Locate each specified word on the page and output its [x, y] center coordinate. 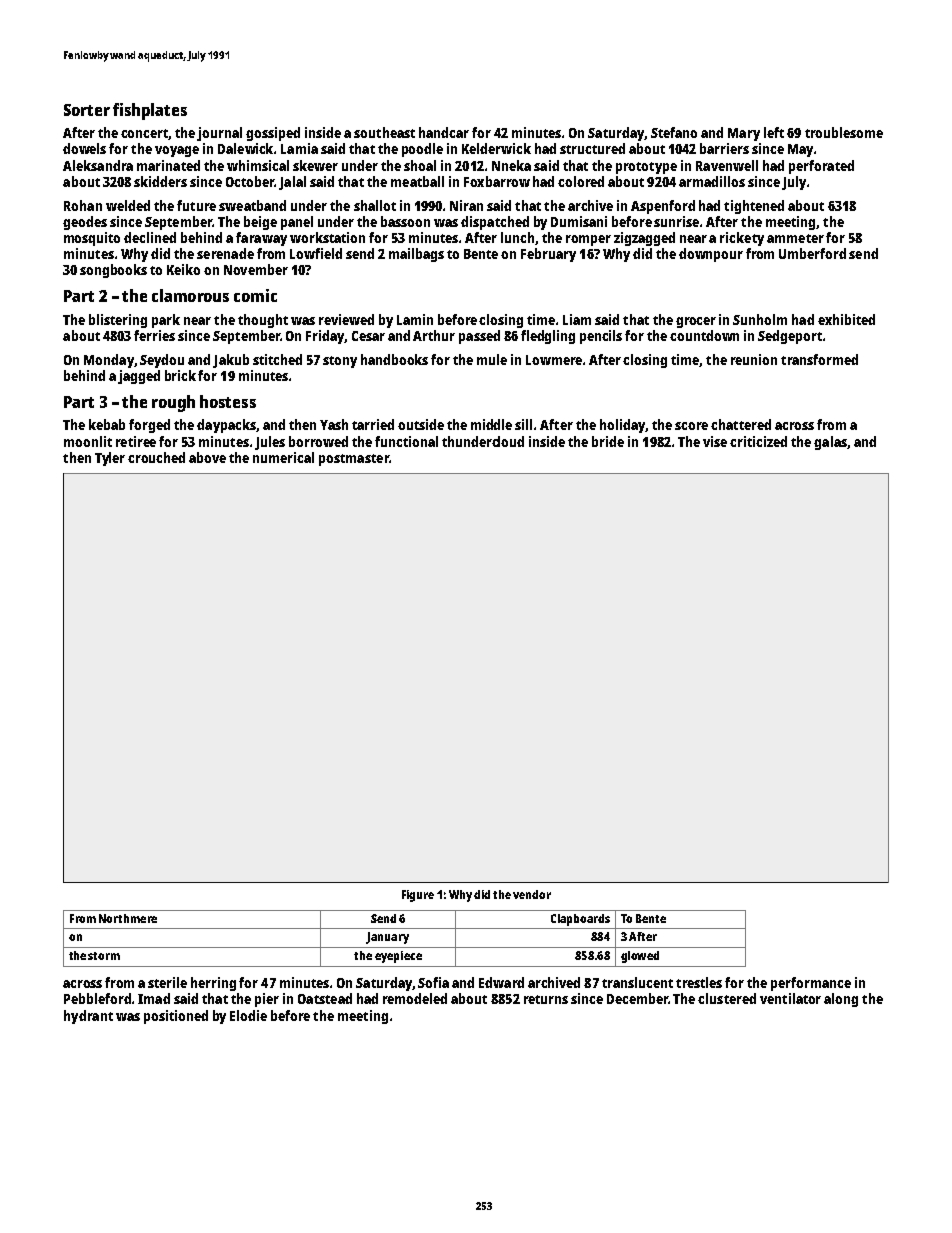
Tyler [110, 459]
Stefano [674, 132]
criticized [758, 441]
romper [588, 240]
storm [104, 956]
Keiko [183, 269]
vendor [532, 894]
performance [811, 984]
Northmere [128, 918]
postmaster [354, 460]
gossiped [273, 134]
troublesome [844, 132]
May [800, 150]
